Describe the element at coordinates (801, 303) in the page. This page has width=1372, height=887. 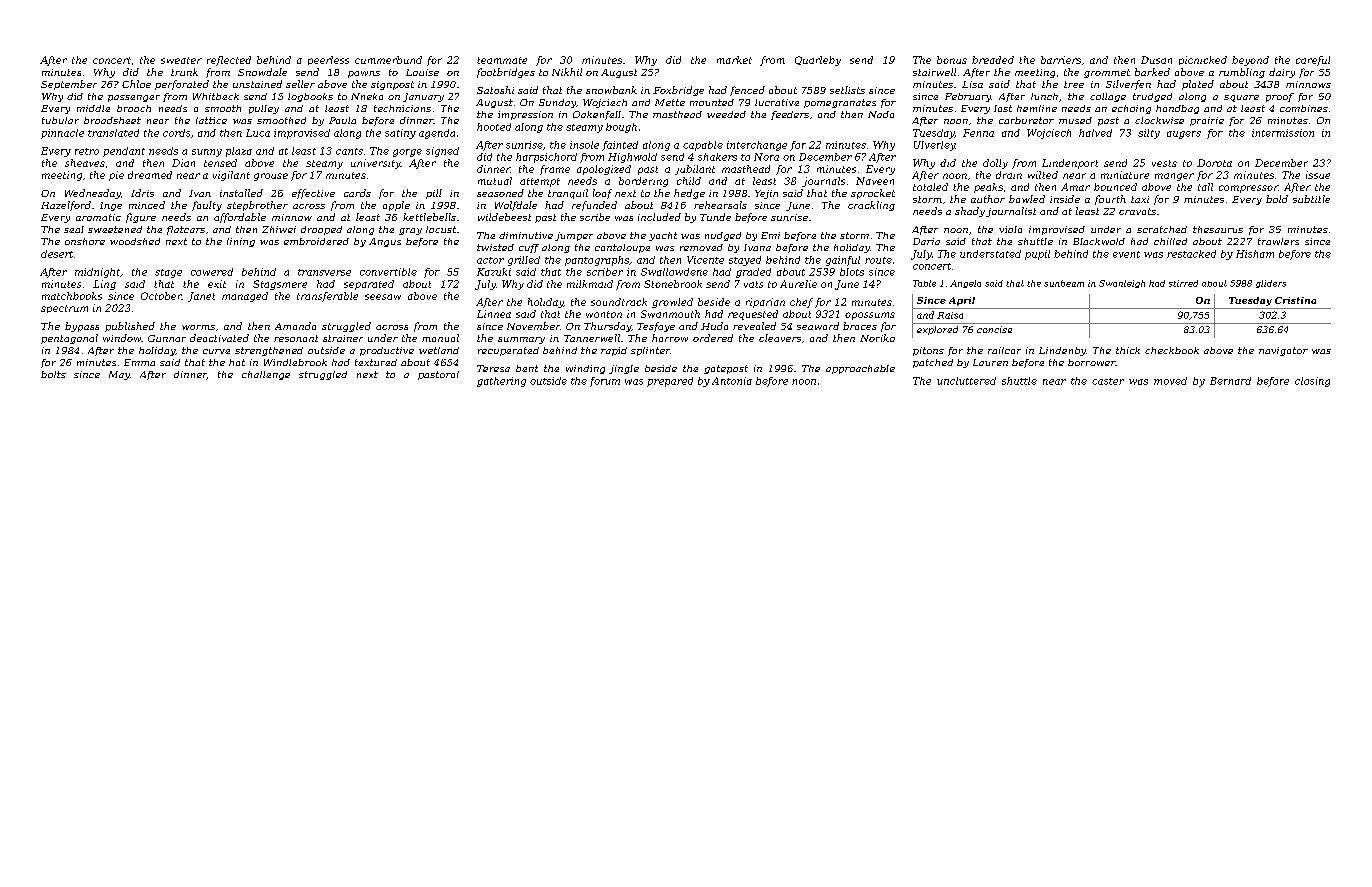
I see `chef` at that location.
